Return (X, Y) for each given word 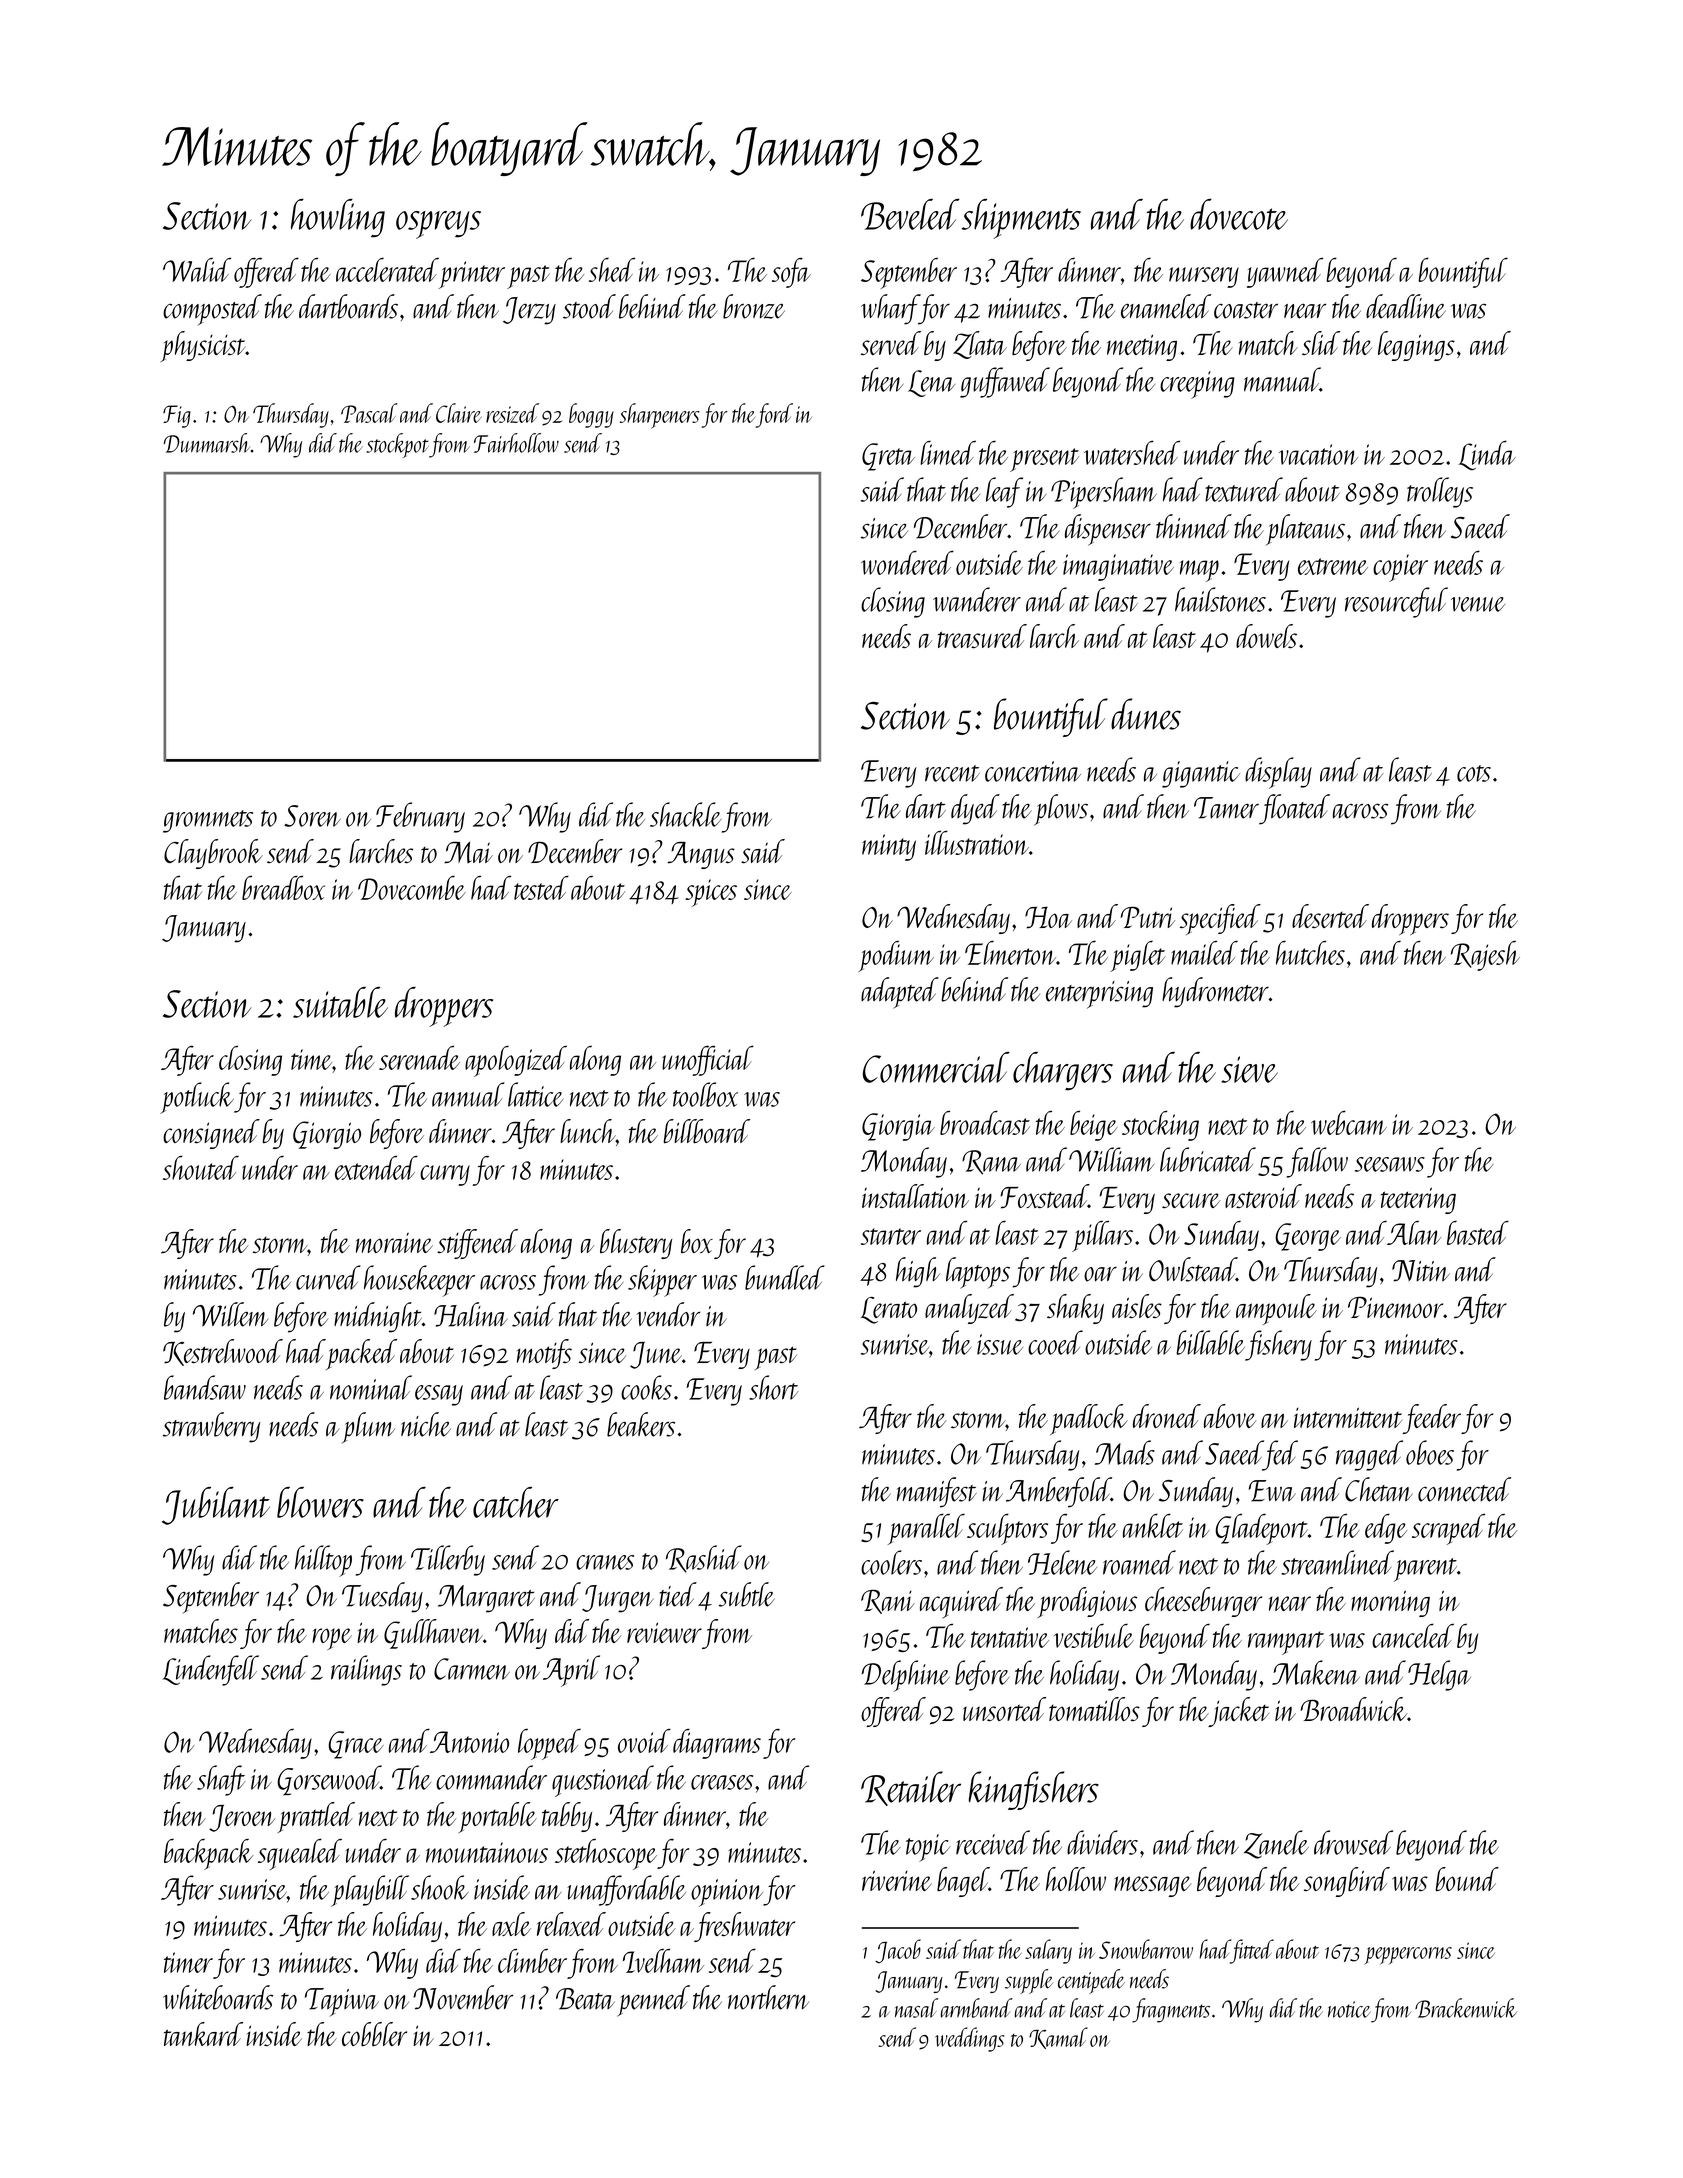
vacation (1318, 454)
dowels (1266, 636)
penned (653, 2001)
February (420, 817)
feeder (1432, 1419)
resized (512, 413)
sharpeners (660, 416)
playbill (370, 1891)
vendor (668, 1314)
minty (889, 847)
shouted (201, 1168)
